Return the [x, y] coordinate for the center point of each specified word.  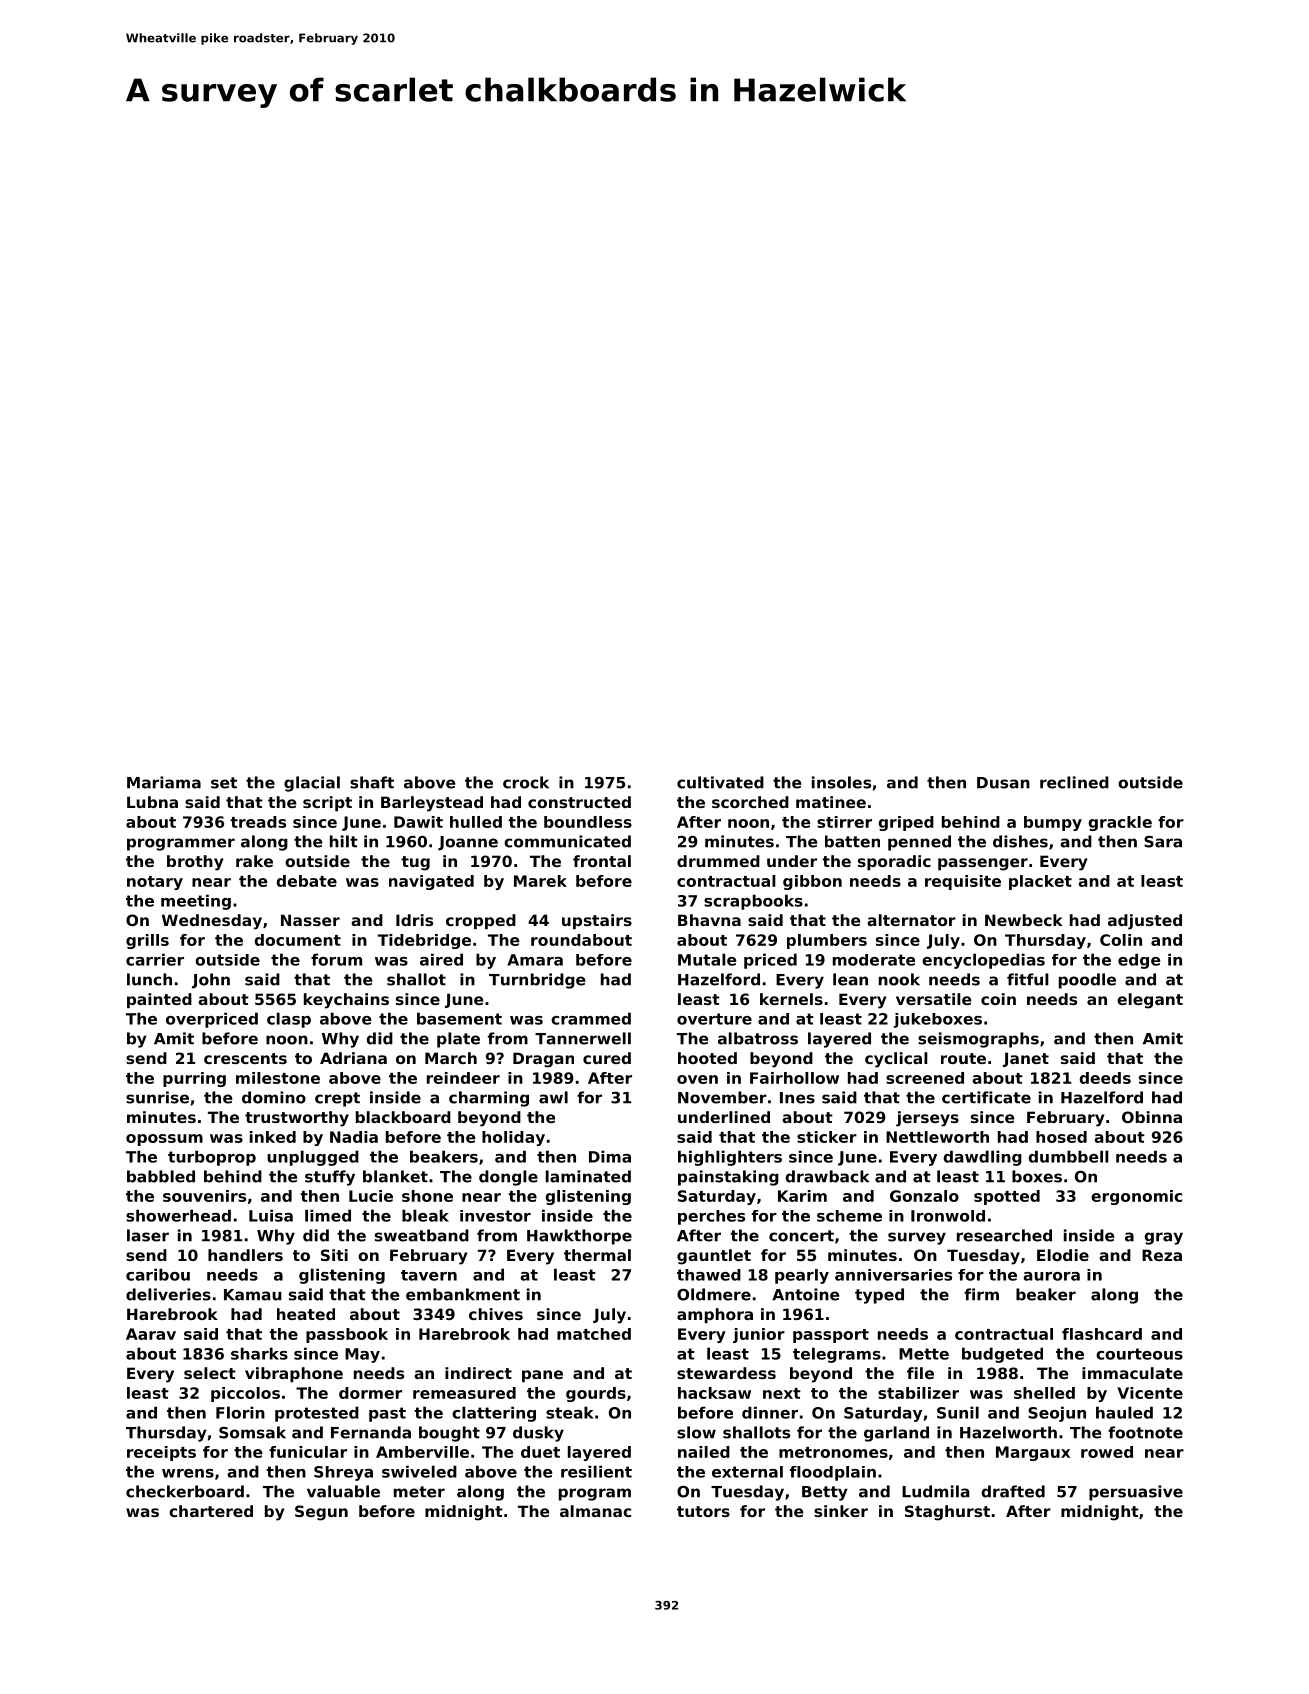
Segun [321, 1513]
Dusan [1003, 783]
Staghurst [947, 1513]
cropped [481, 921]
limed [328, 1215]
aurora [1051, 1276]
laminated [588, 1176]
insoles [841, 782]
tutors [703, 1511]
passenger [983, 864]
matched [594, 1334]
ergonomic [1136, 1197]
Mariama [164, 782]
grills [147, 941]
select [210, 1373]
